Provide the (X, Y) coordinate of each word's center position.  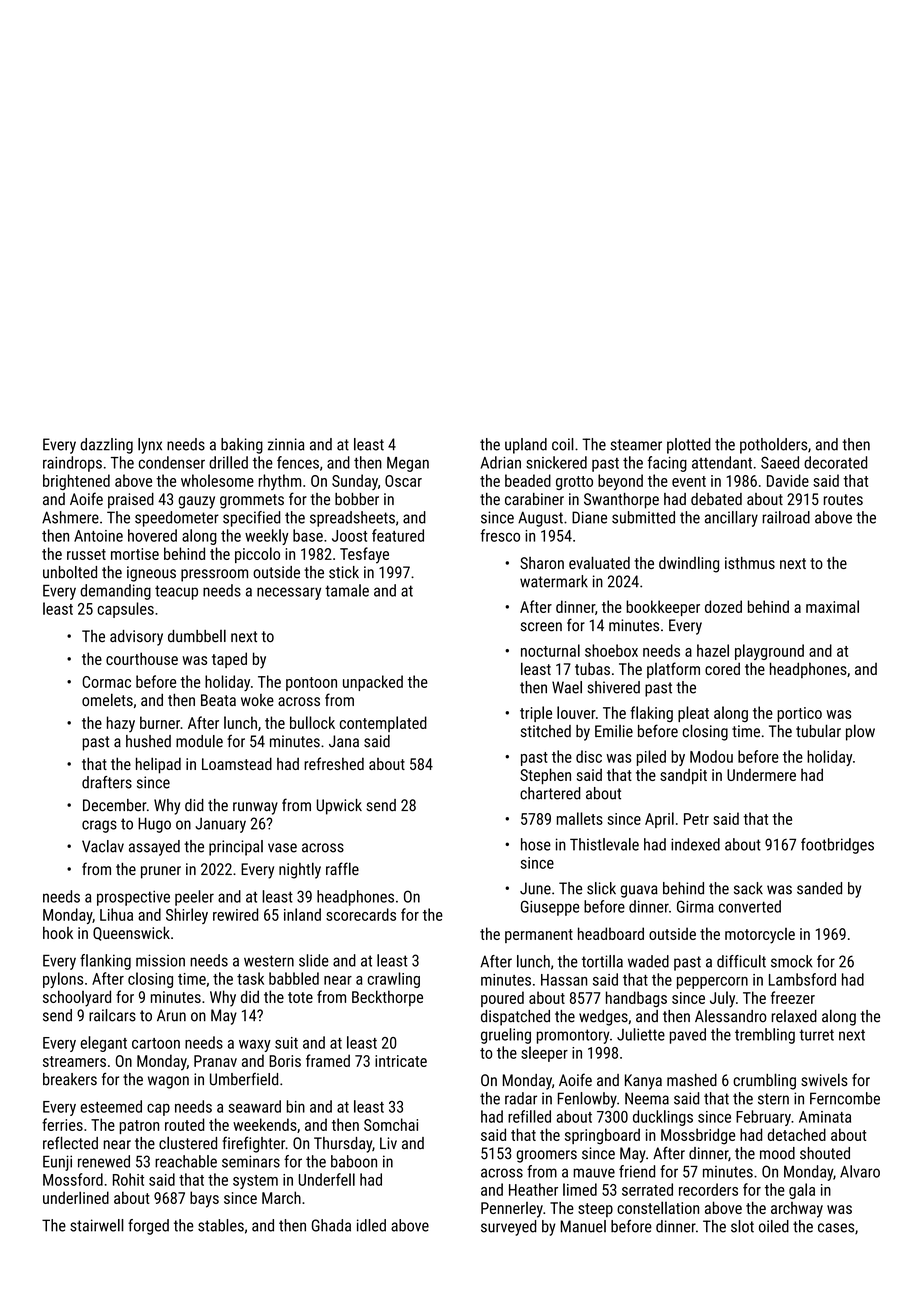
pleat (693, 714)
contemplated (383, 724)
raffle (342, 868)
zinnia (286, 444)
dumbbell (197, 636)
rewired (235, 914)
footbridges (837, 846)
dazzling (107, 446)
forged (148, 1227)
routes (843, 499)
